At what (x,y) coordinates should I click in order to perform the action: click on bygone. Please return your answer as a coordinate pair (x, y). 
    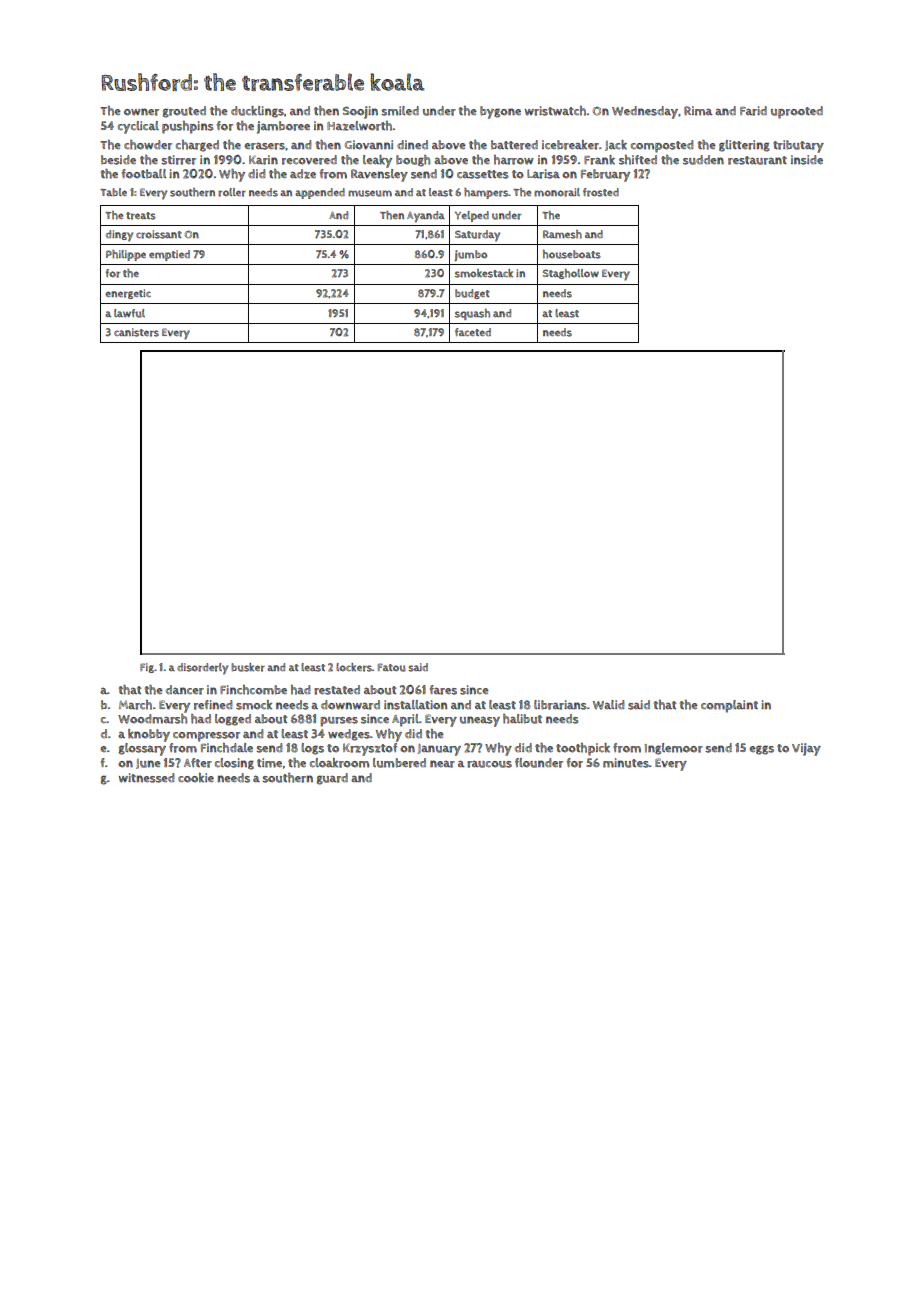
    Looking at the image, I should click on (500, 112).
